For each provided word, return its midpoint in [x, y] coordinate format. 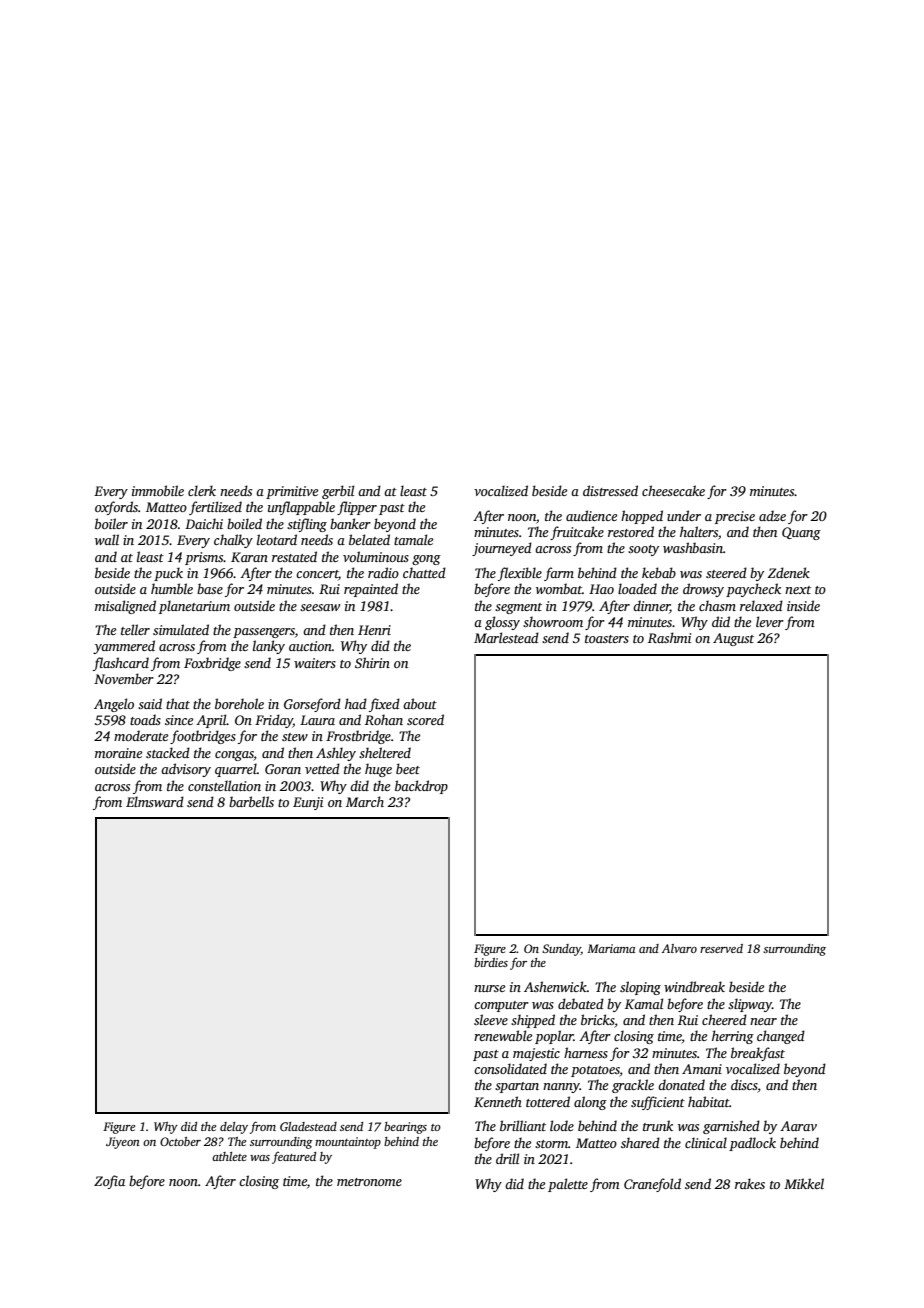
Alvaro [679, 948]
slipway [750, 1005]
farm [559, 574]
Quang [801, 533]
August [733, 639]
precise [735, 517]
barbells [251, 801]
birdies [491, 962]
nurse [489, 988]
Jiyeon [123, 1143]
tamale [413, 539]
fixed [384, 705]
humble [172, 588]
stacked [168, 752]
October [180, 1141]
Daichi [204, 523]
